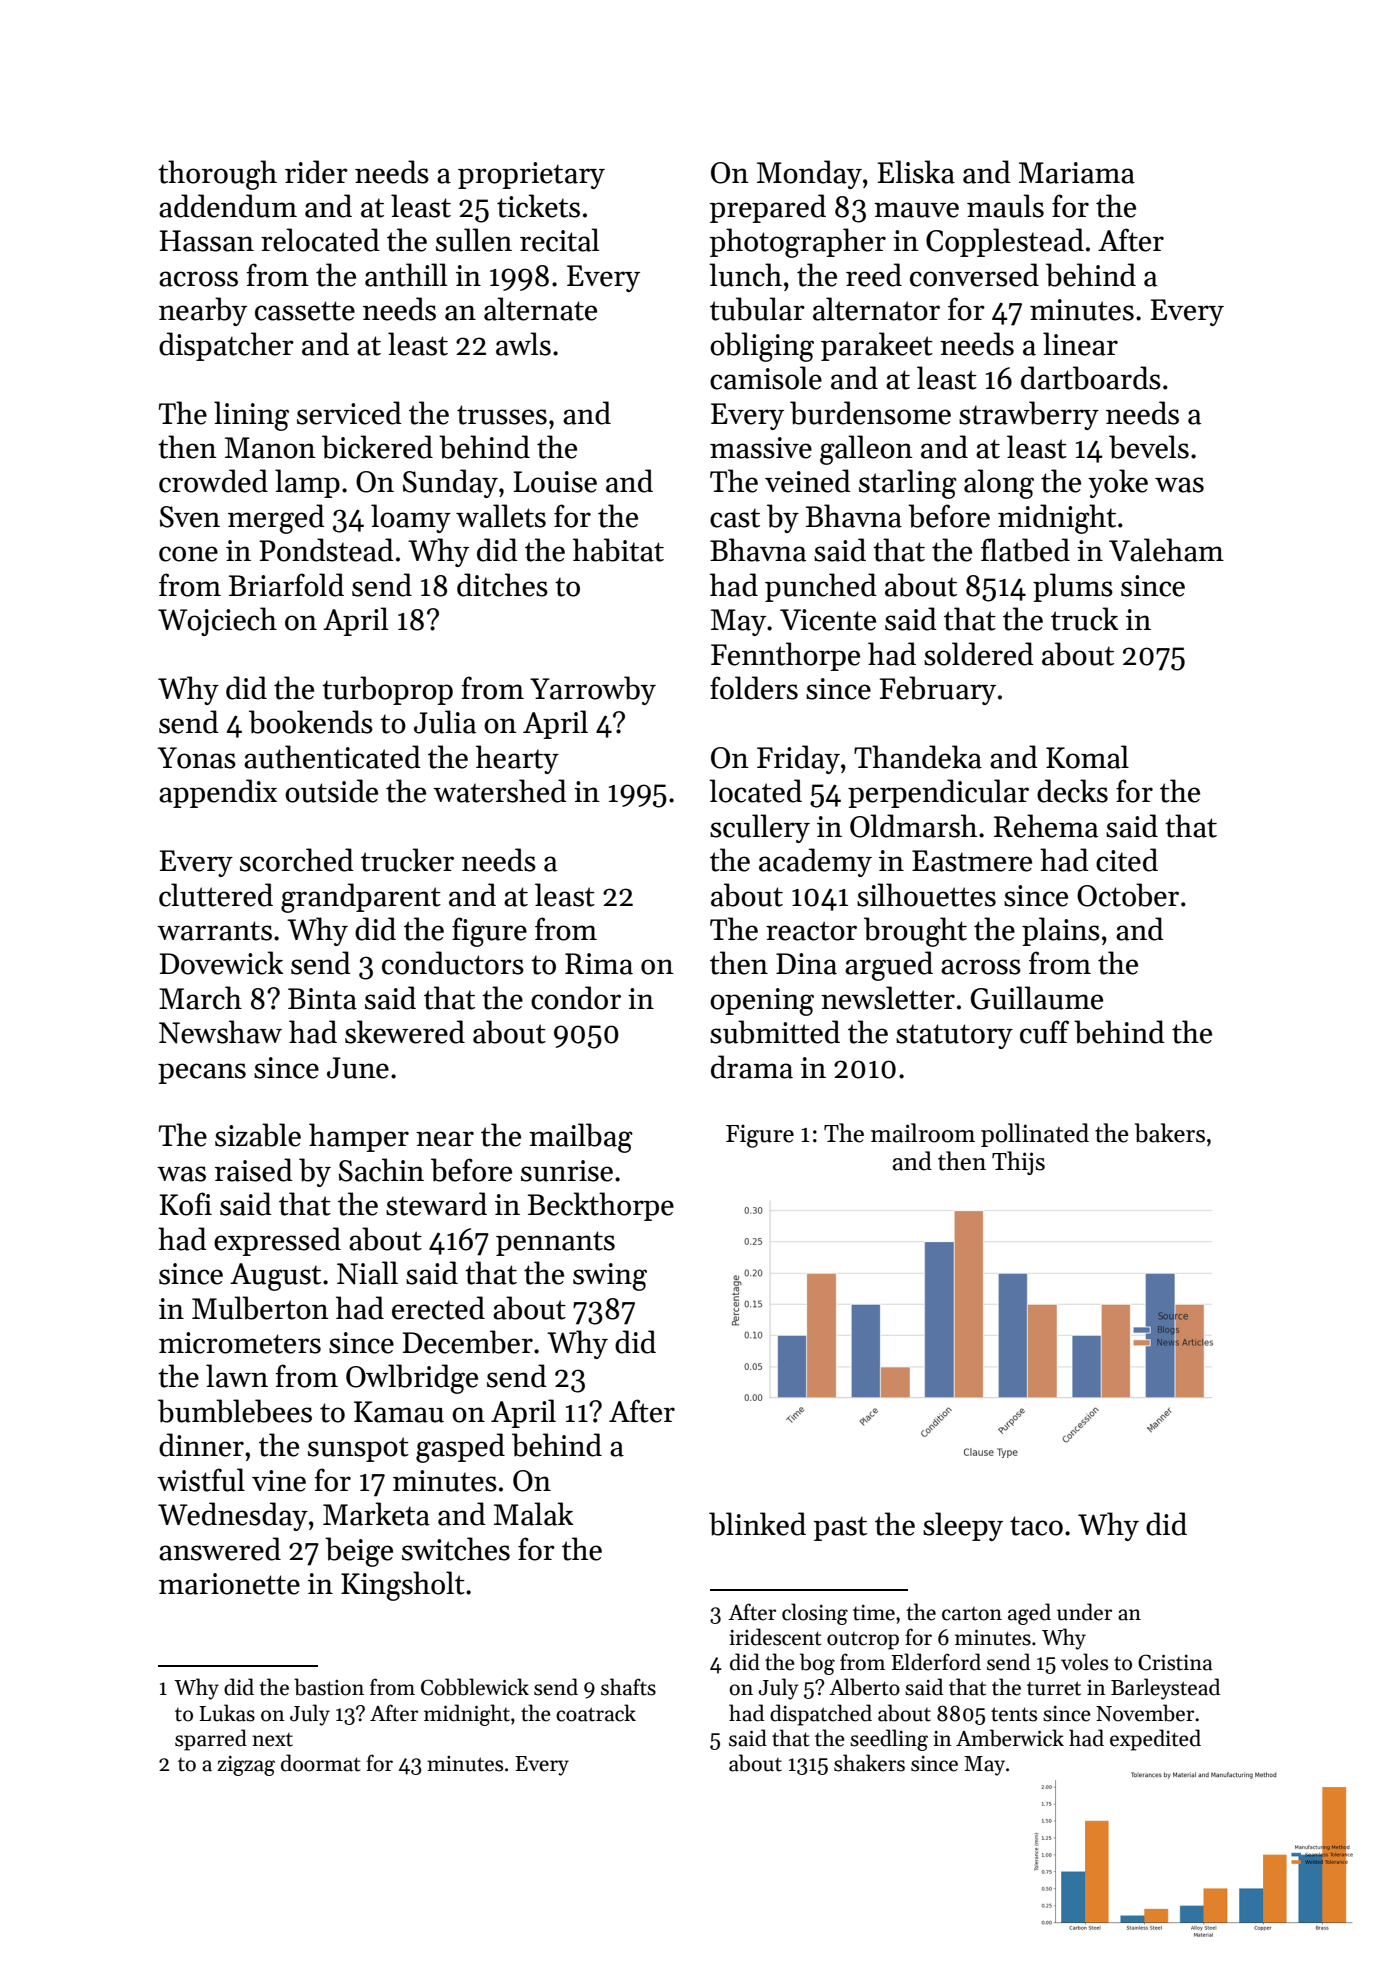  I want to click on bastion, so click(329, 1687).
